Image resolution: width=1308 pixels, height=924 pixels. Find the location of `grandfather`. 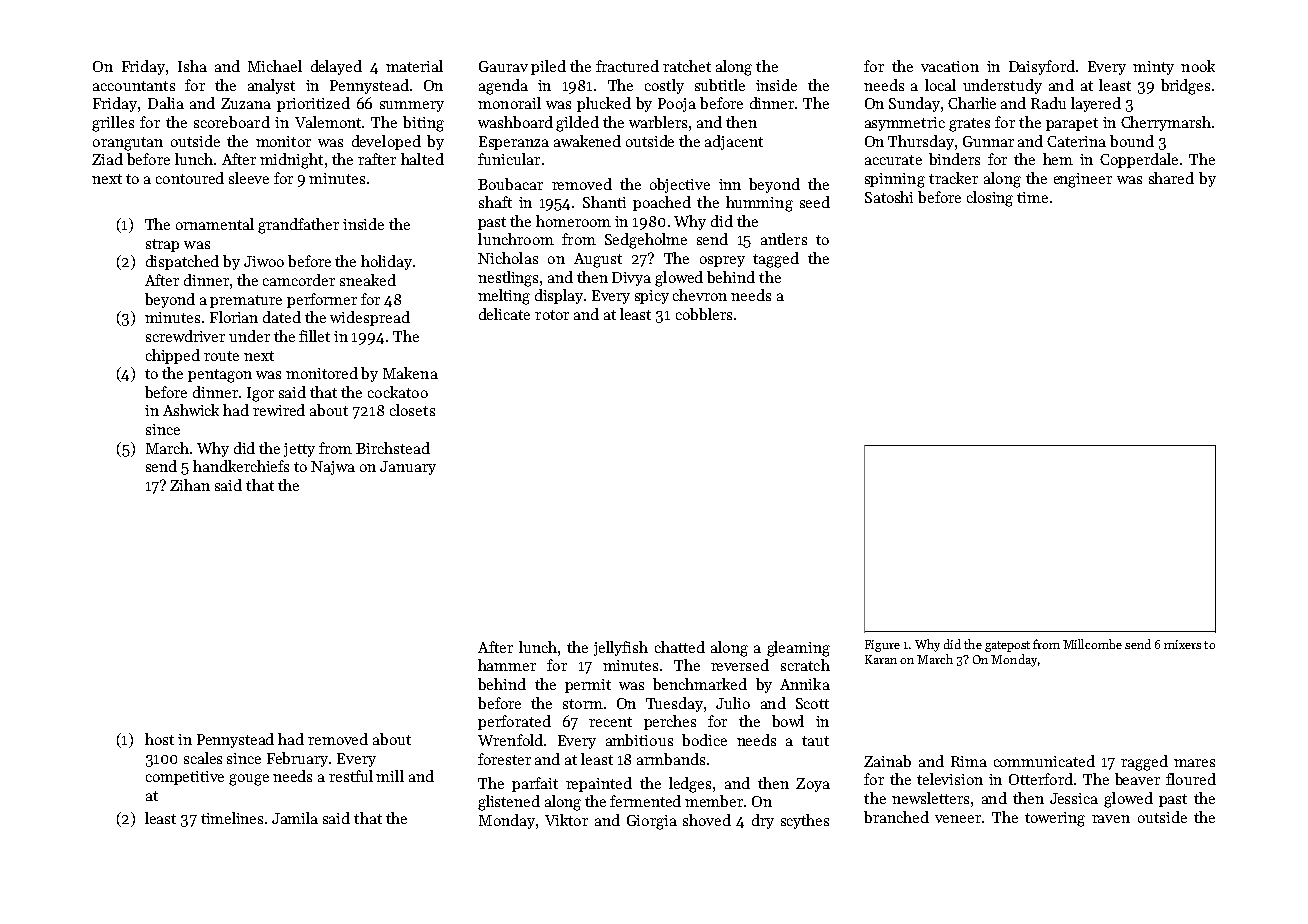

grandfather is located at coordinates (298, 226).
